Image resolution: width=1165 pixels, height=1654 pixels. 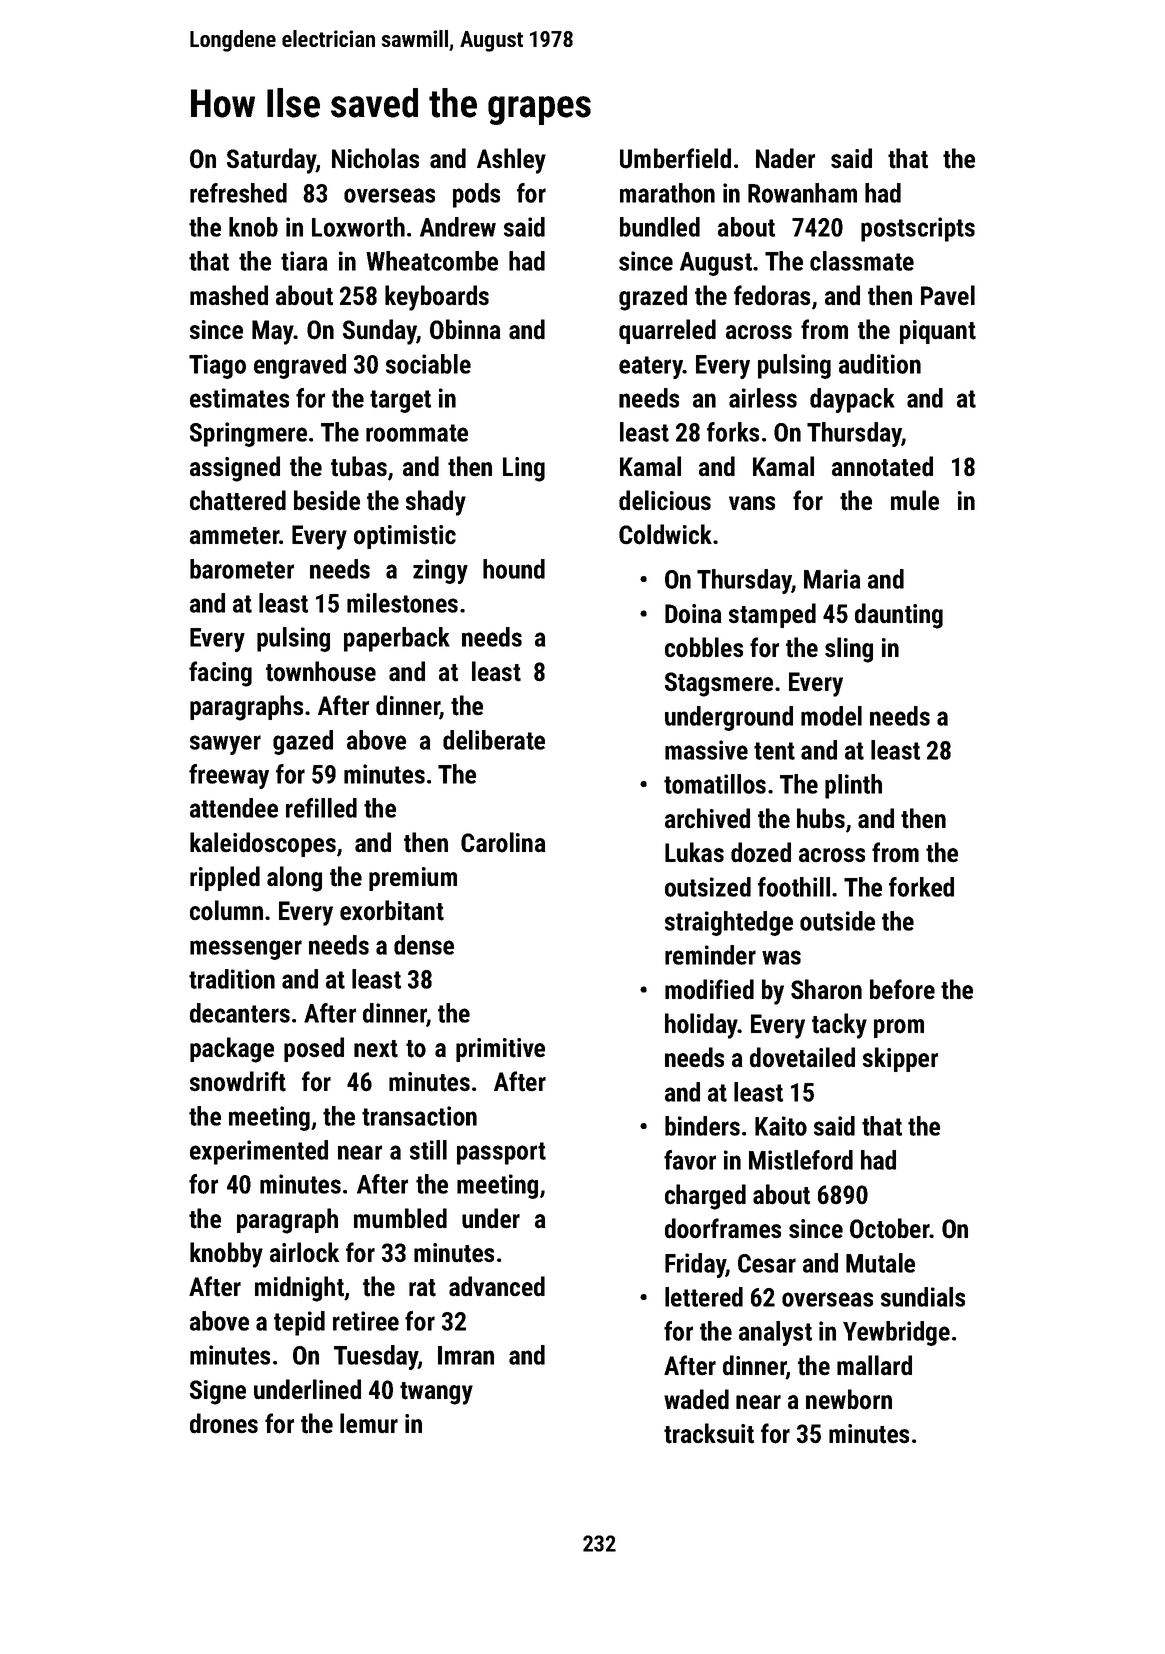 What do you see at coordinates (849, 1399) in the image?
I see `newborn` at bounding box center [849, 1399].
